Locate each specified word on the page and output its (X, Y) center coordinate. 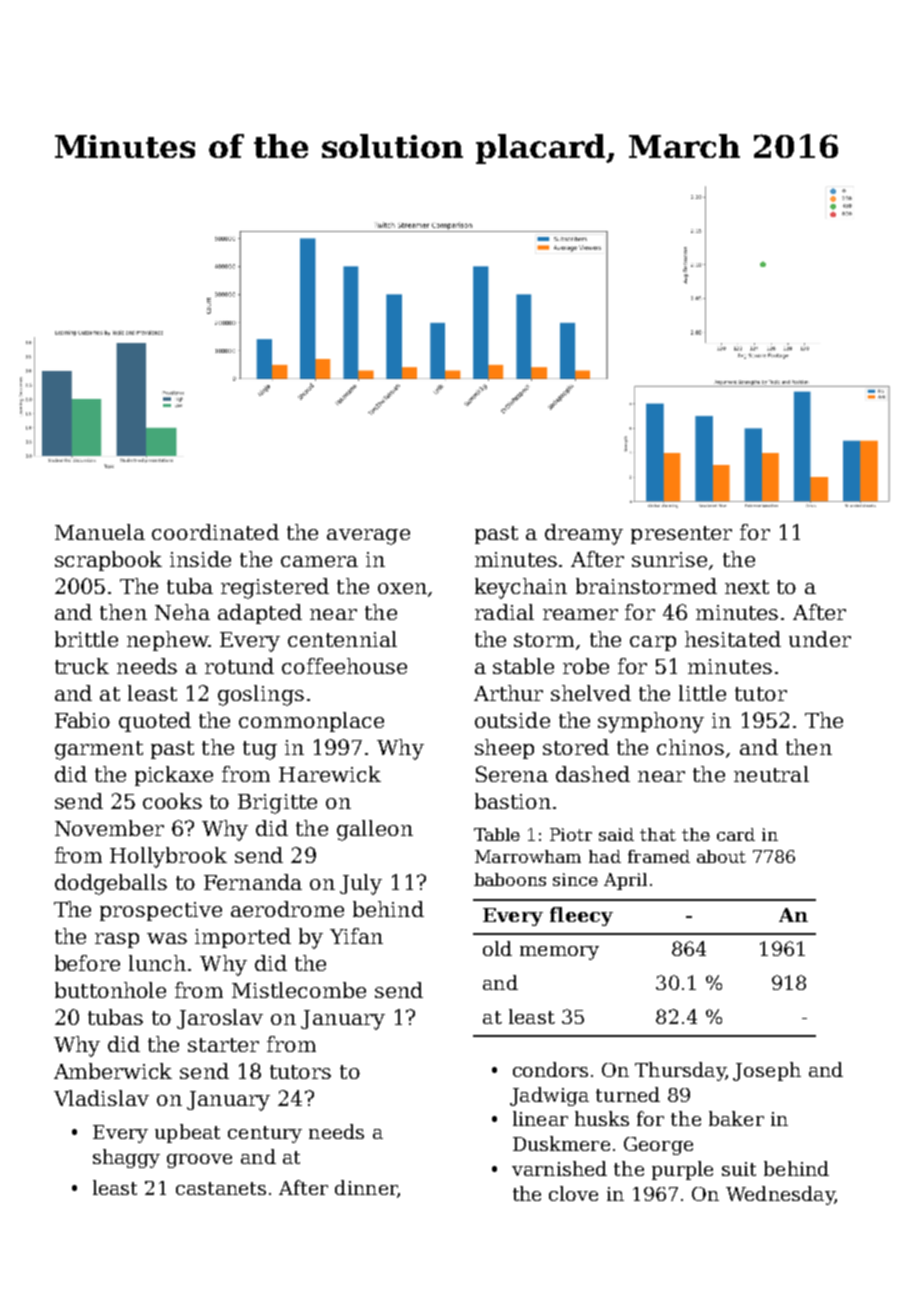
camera (319, 561)
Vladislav (101, 1098)
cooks (172, 801)
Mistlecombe (299, 990)
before (87, 963)
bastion (513, 801)
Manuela (100, 532)
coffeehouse (344, 666)
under (820, 639)
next (747, 587)
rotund (239, 666)
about (721, 856)
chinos (690, 747)
